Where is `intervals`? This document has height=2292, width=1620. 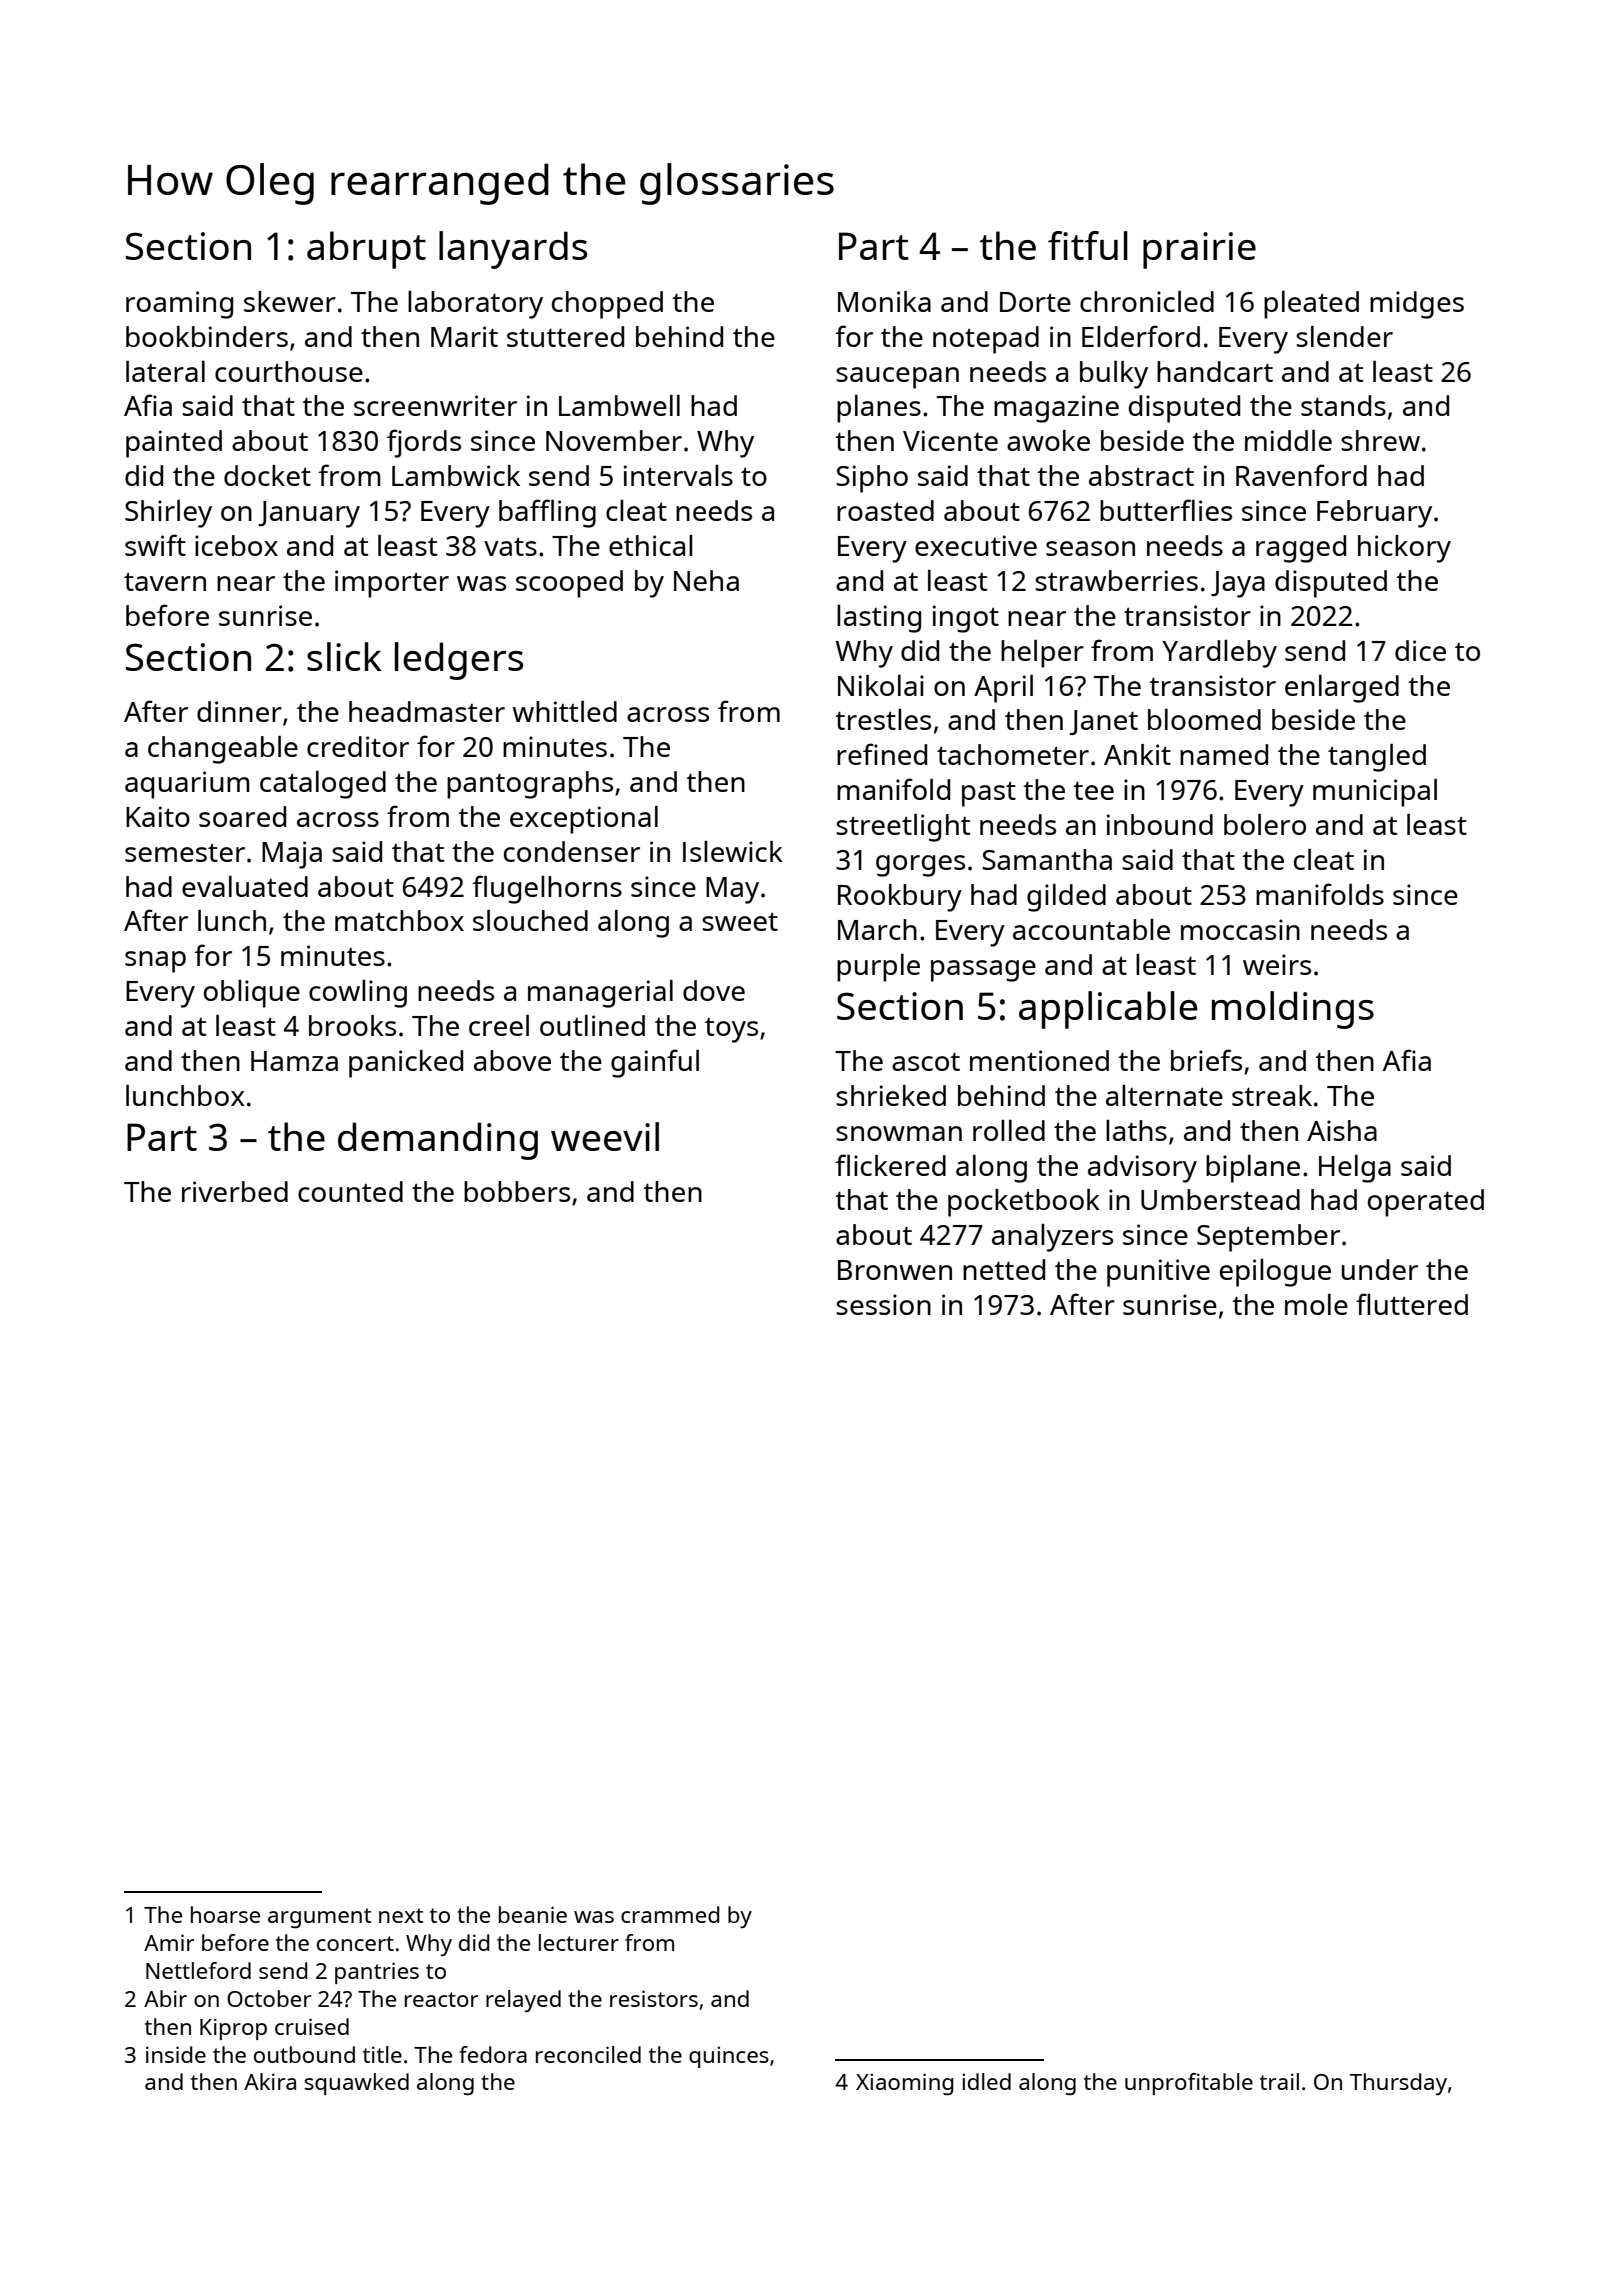 intervals is located at coordinates (678, 475).
